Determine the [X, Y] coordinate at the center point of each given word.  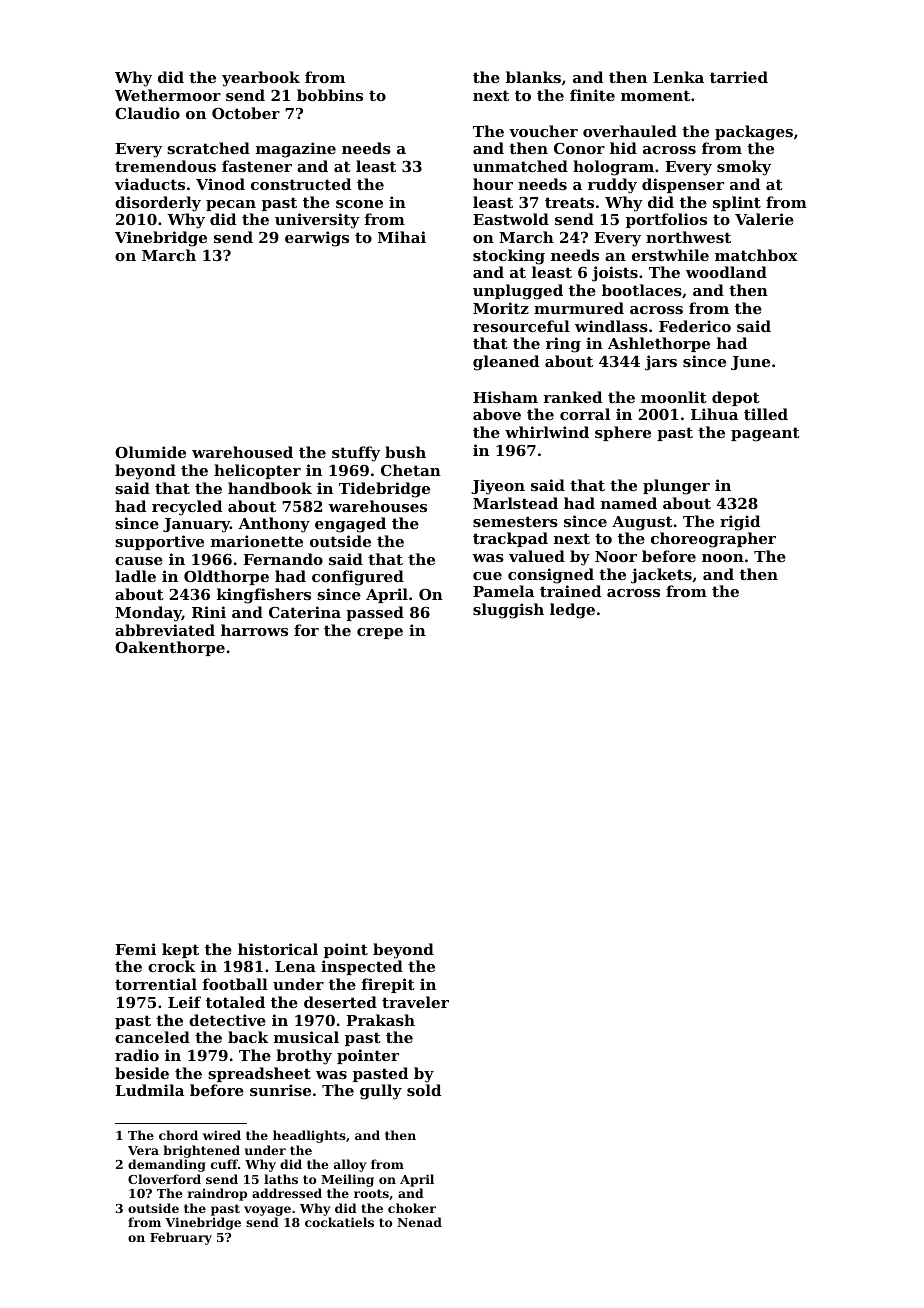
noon [723, 558]
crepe [380, 633]
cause [139, 561]
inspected [362, 967]
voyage [267, 1211]
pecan [231, 205]
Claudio [147, 113]
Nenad [419, 1222]
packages [754, 133]
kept [180, 950]
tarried [739, 77]
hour [493, 184]
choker [412, 1208]
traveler [415, 1002]
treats [569, 202]
